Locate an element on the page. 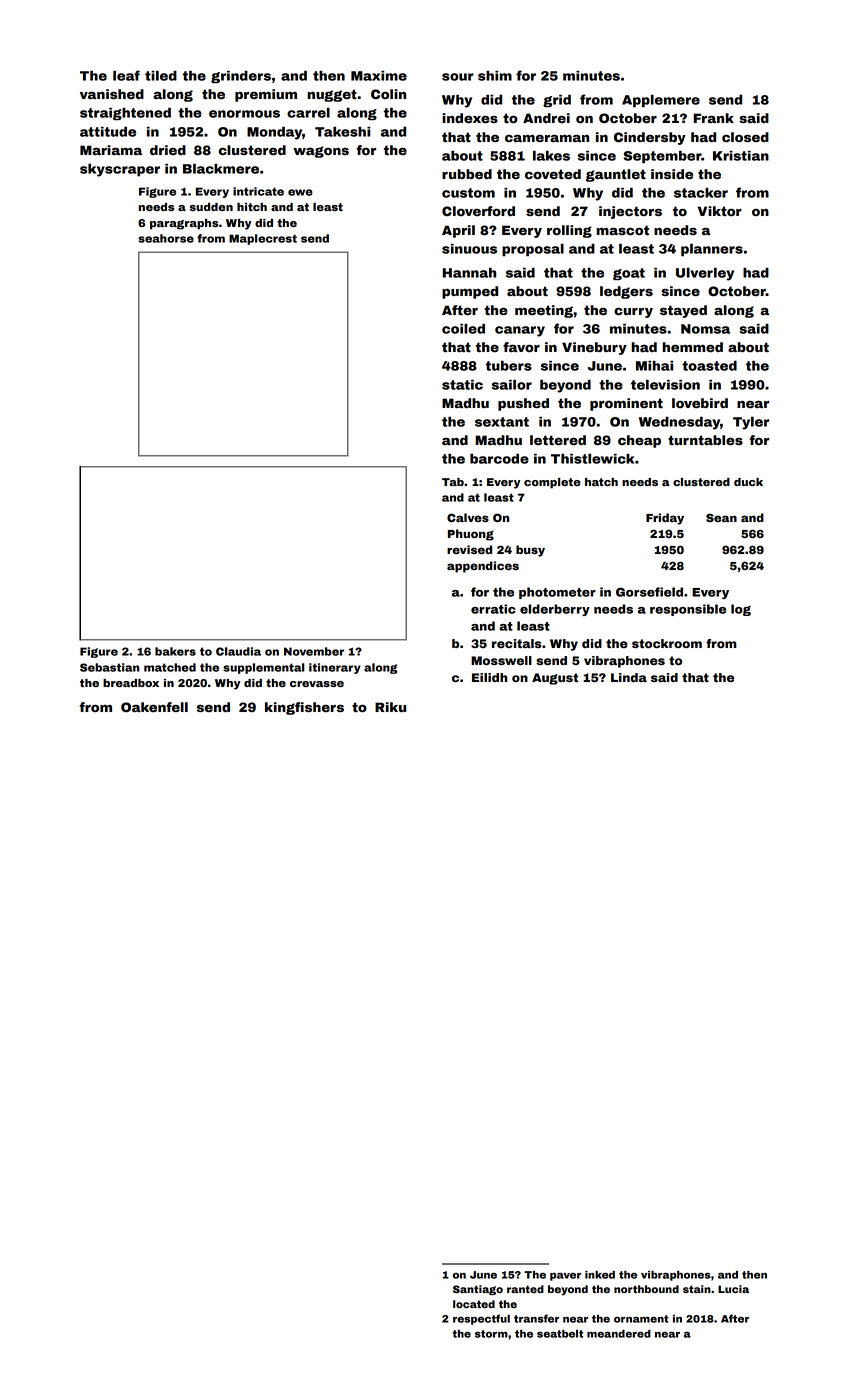 This page has height=1400, width=849. November is located at coordinates (314, 651).
